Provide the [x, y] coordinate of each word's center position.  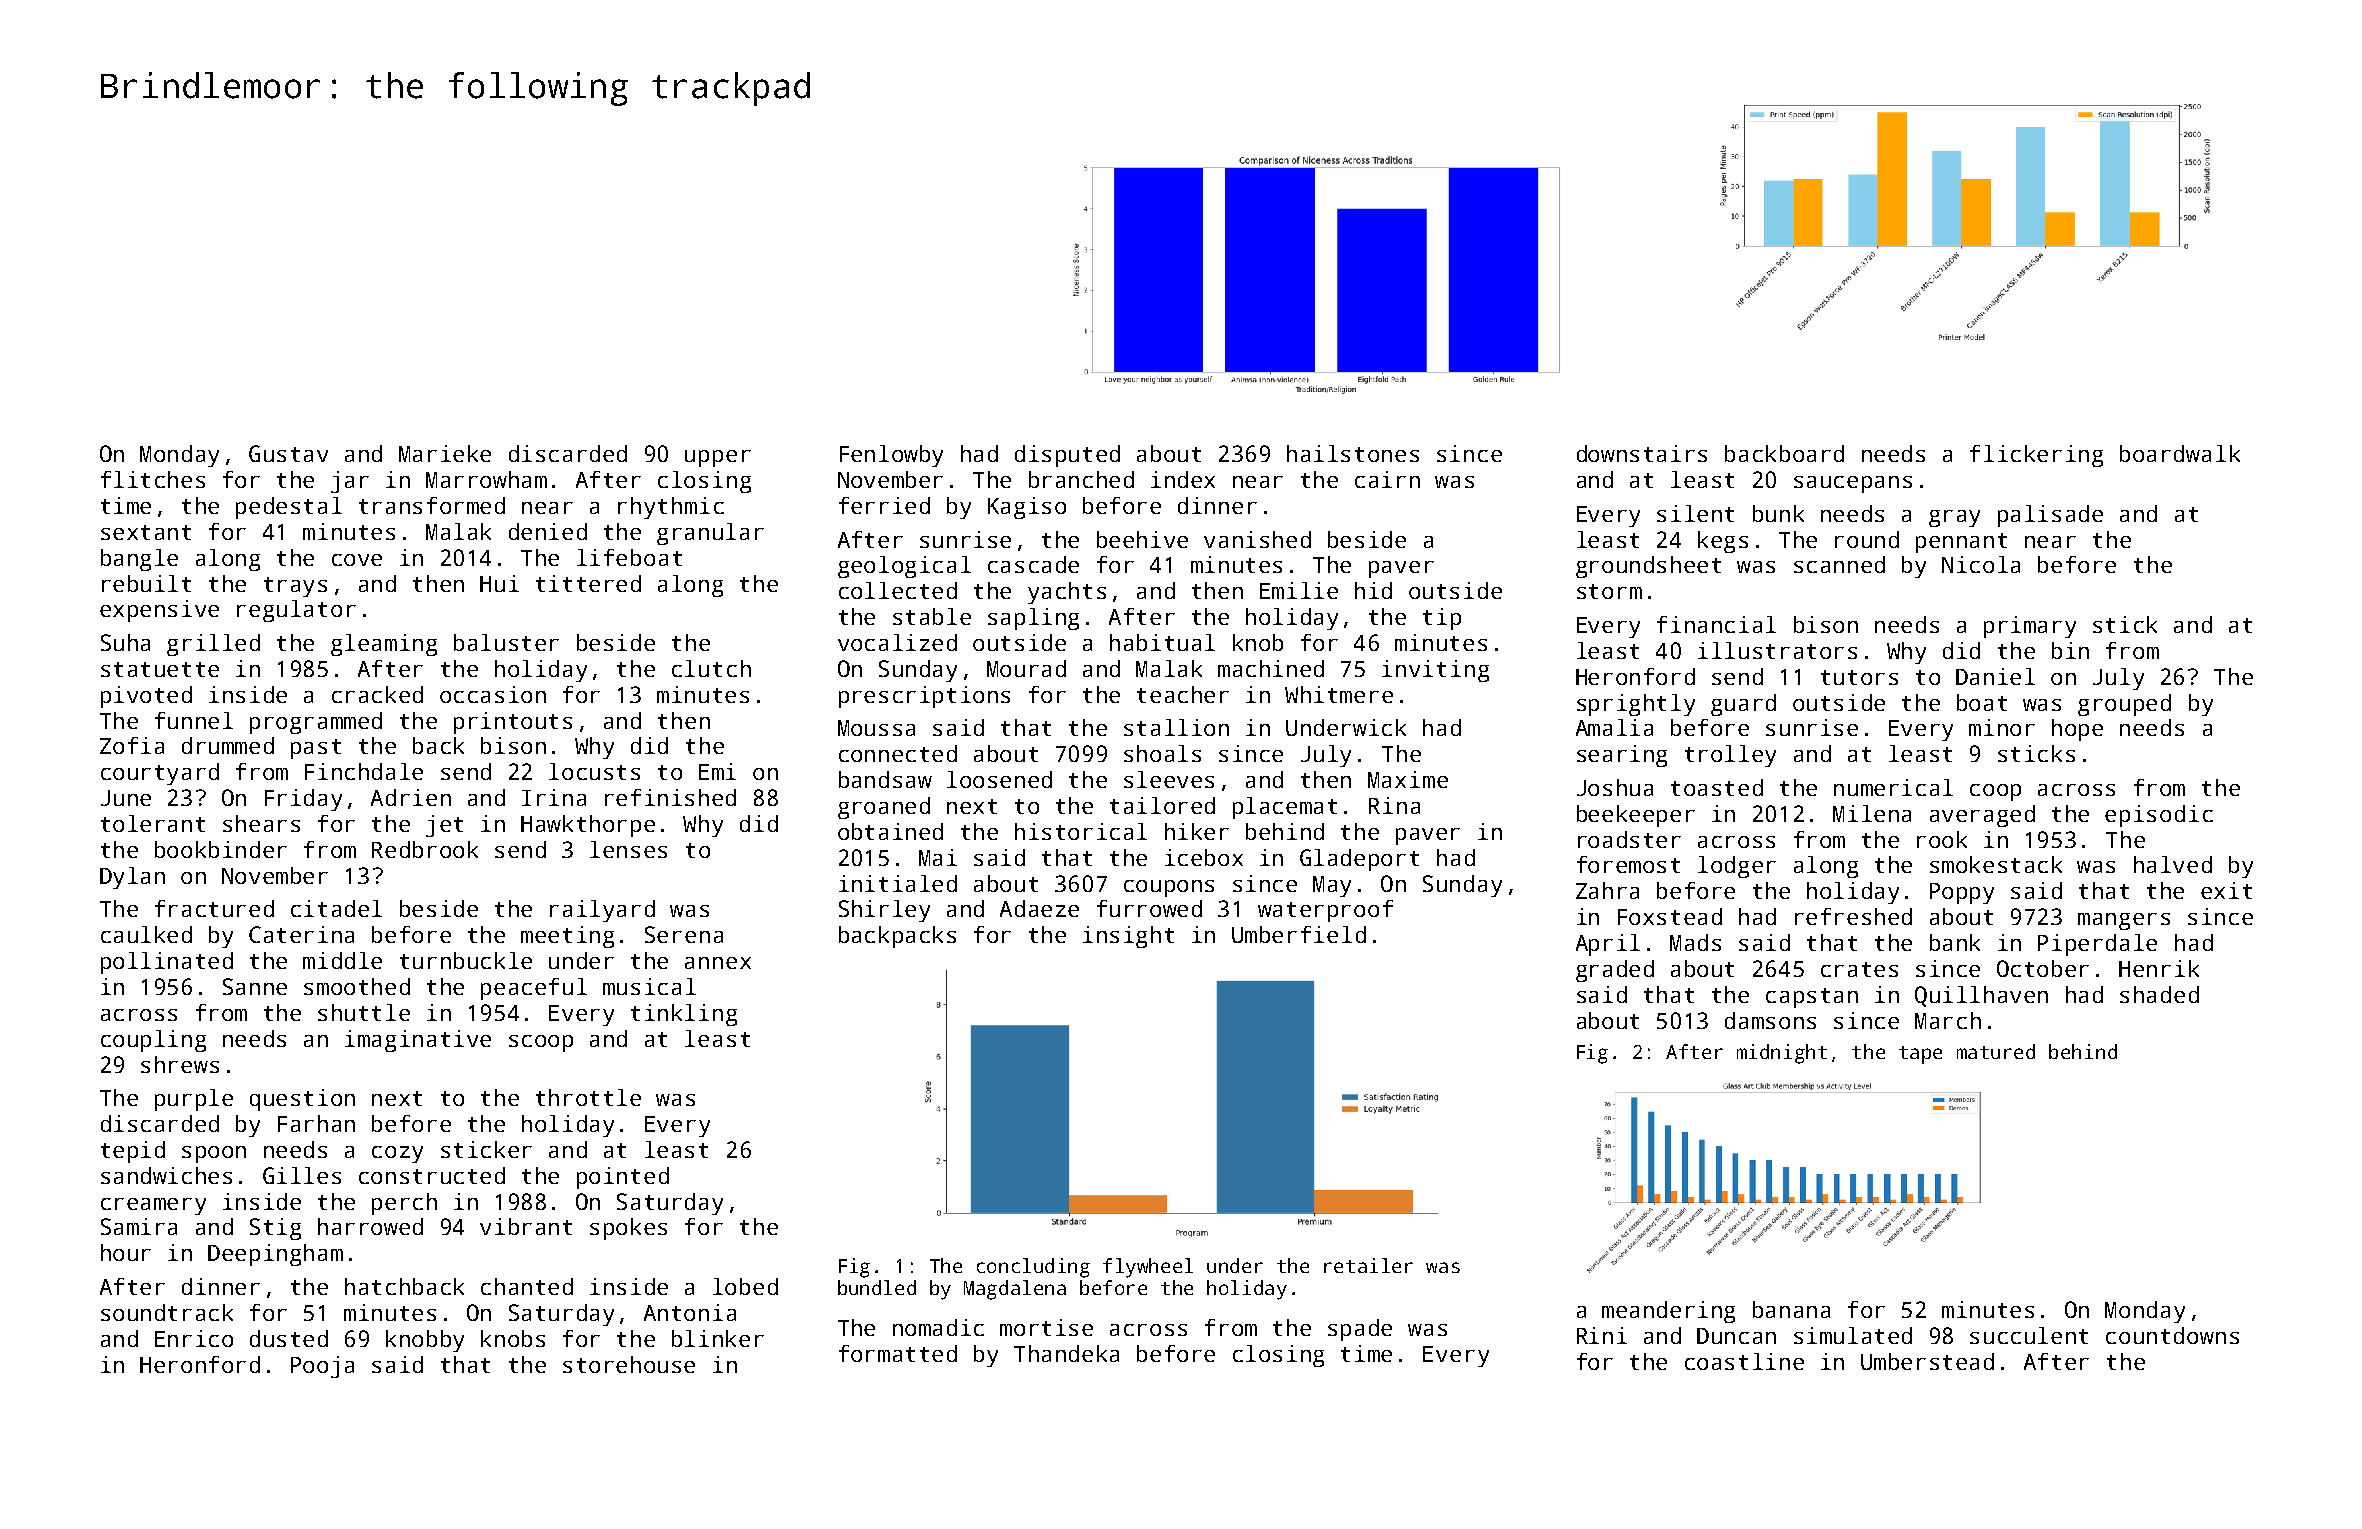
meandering [1668, 1312]
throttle [588, 1097]
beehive [1142, 539]
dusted [289, 1338]
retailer [1368, 1265]
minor [2002, 727]
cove [357, 560]
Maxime [1408, 779]
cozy [397, 1154]
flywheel [1148, 1268]
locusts [594, 771]
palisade [2050, 516]
